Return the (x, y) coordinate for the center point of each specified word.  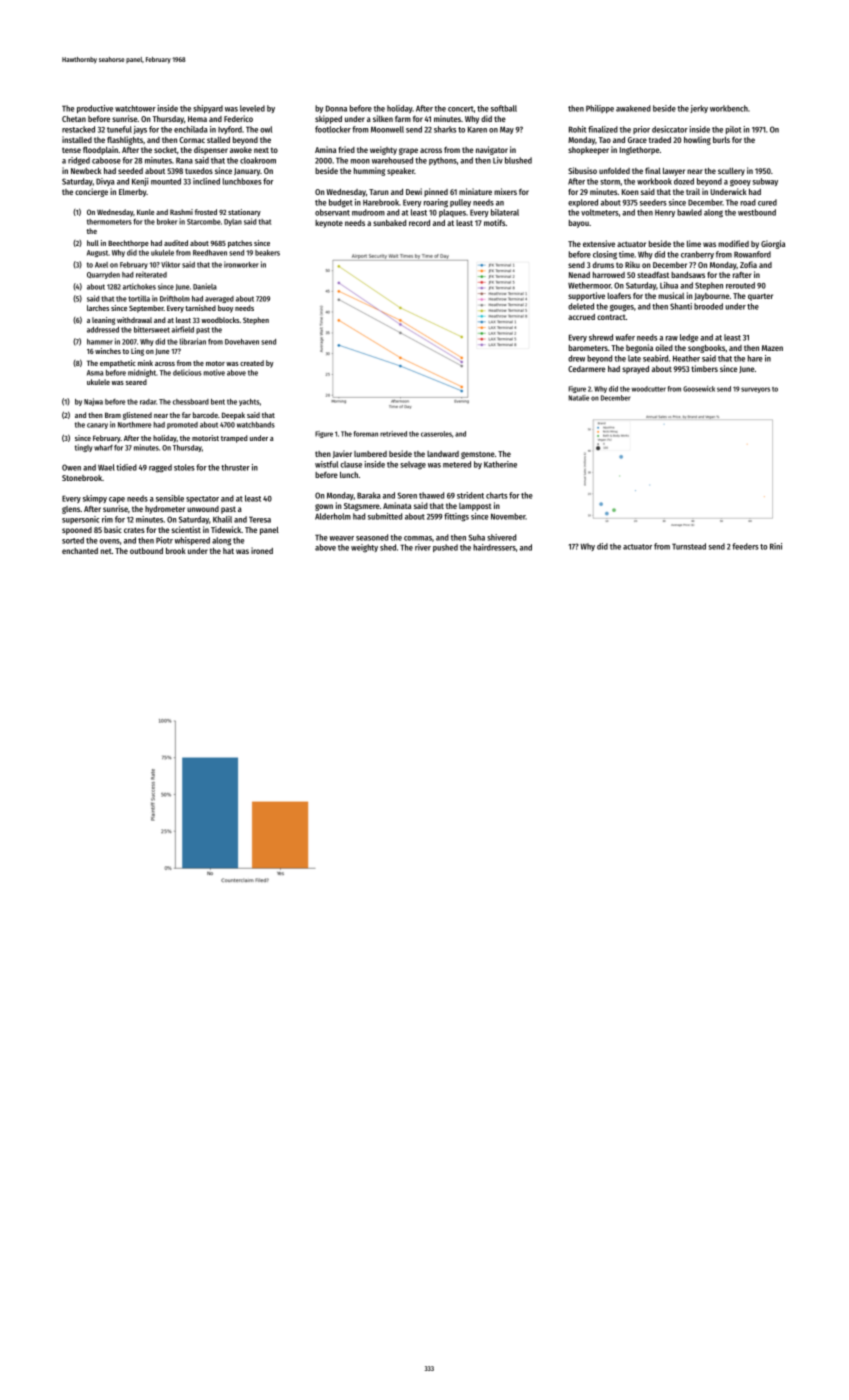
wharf (103, 448)
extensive (599, 243)
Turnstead (689, 546)
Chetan (74, 119)
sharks (445, 129)
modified (733, 243)
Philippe (600, 109)
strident (470, 495)
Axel (101, 265)
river (423, 547)
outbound (146, 551)
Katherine (500, 464)
